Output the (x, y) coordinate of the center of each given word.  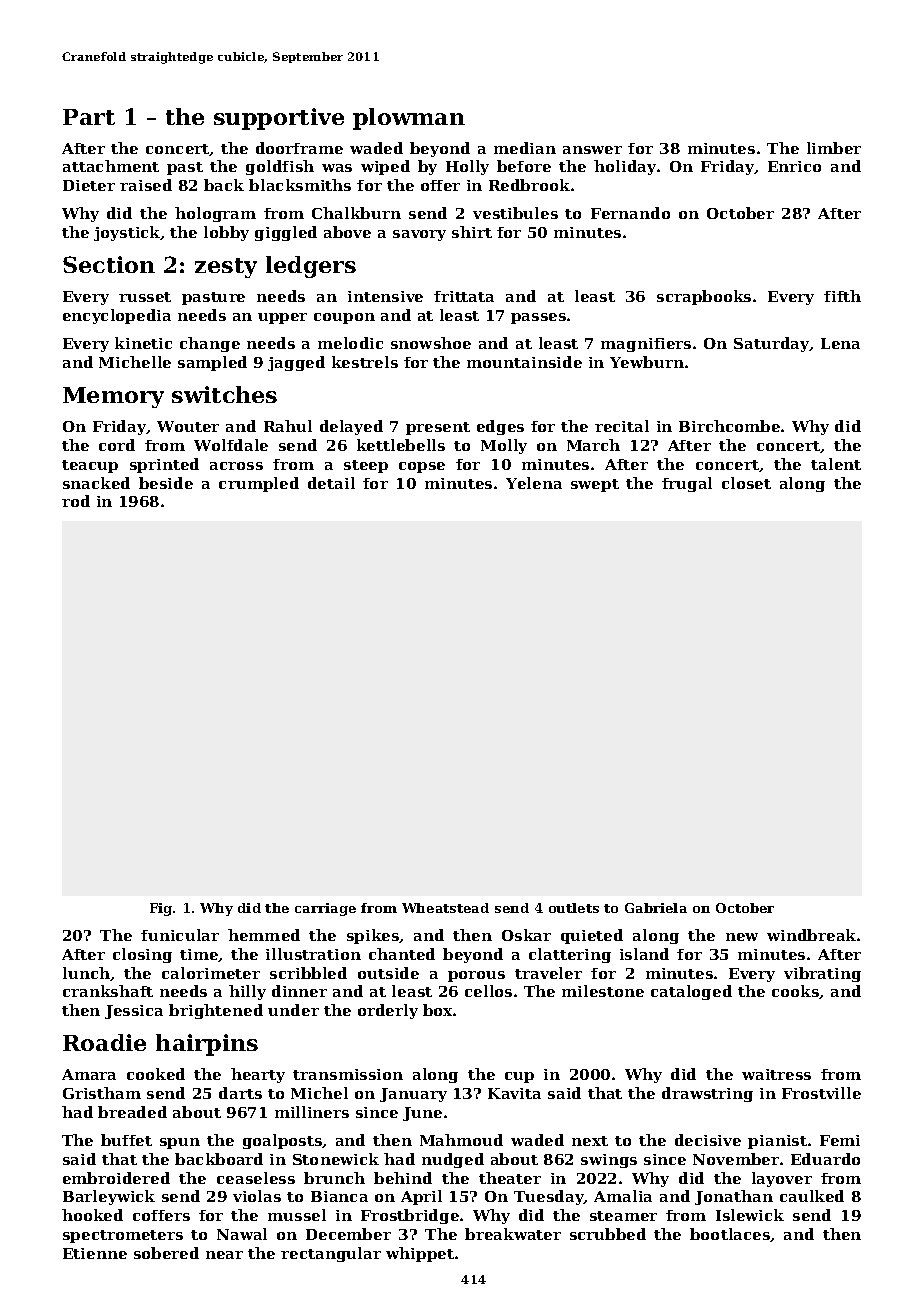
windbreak (811, 935)
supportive (279, 119)
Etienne (95, 1253)
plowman (409, 119)
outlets (574, 908)
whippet (420, 1254)
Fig (161, 909)
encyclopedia (117, 316)
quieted (592, 936)
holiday (625, 167)
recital (622, 426)
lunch (86, 973)
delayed (351, 427)
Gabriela (656, 908)
